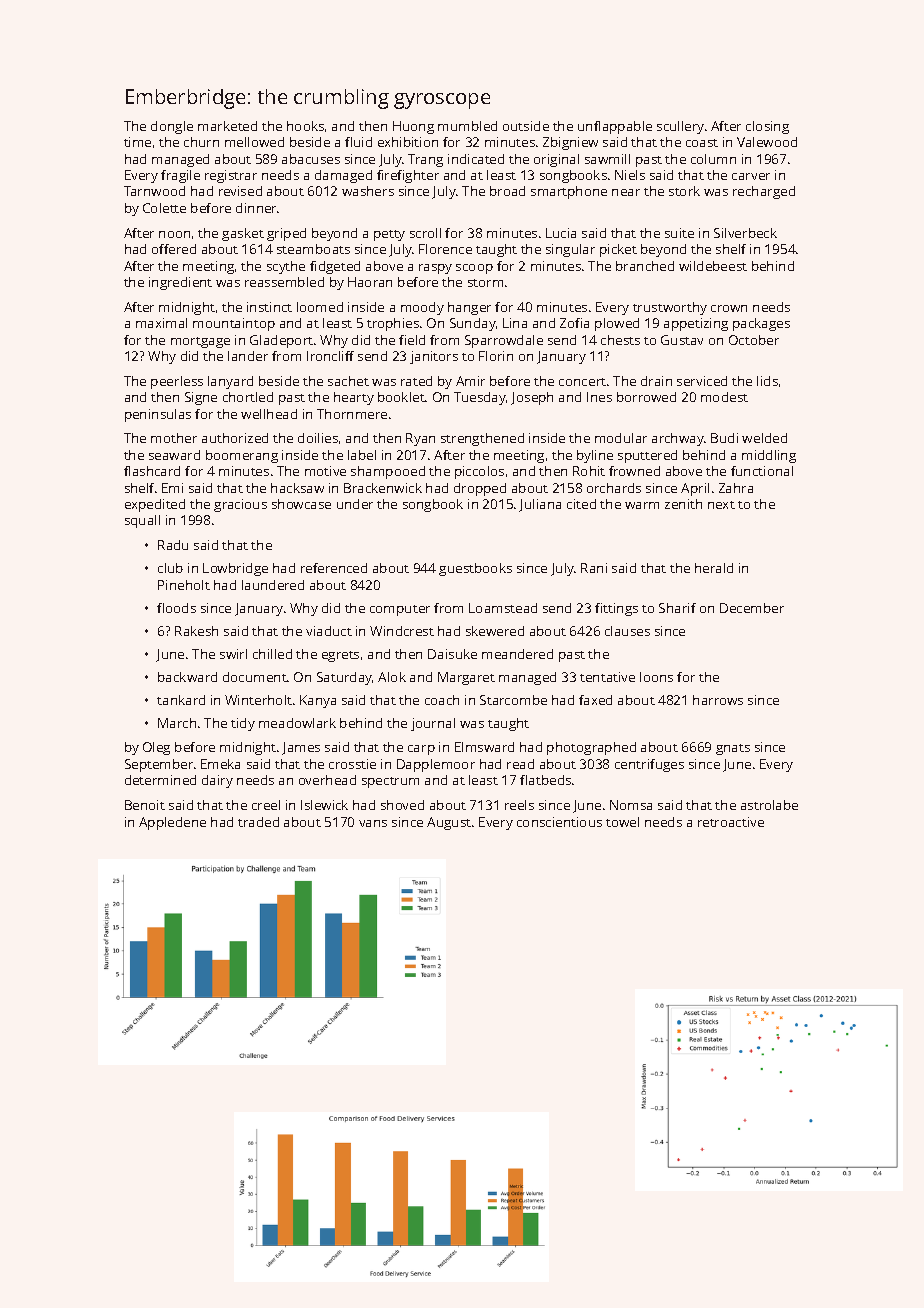 This page has width=924, height=1308. What do you see at coordinates (702, 143) in the page?
I see `coast` at bounding box center [702, 143].
